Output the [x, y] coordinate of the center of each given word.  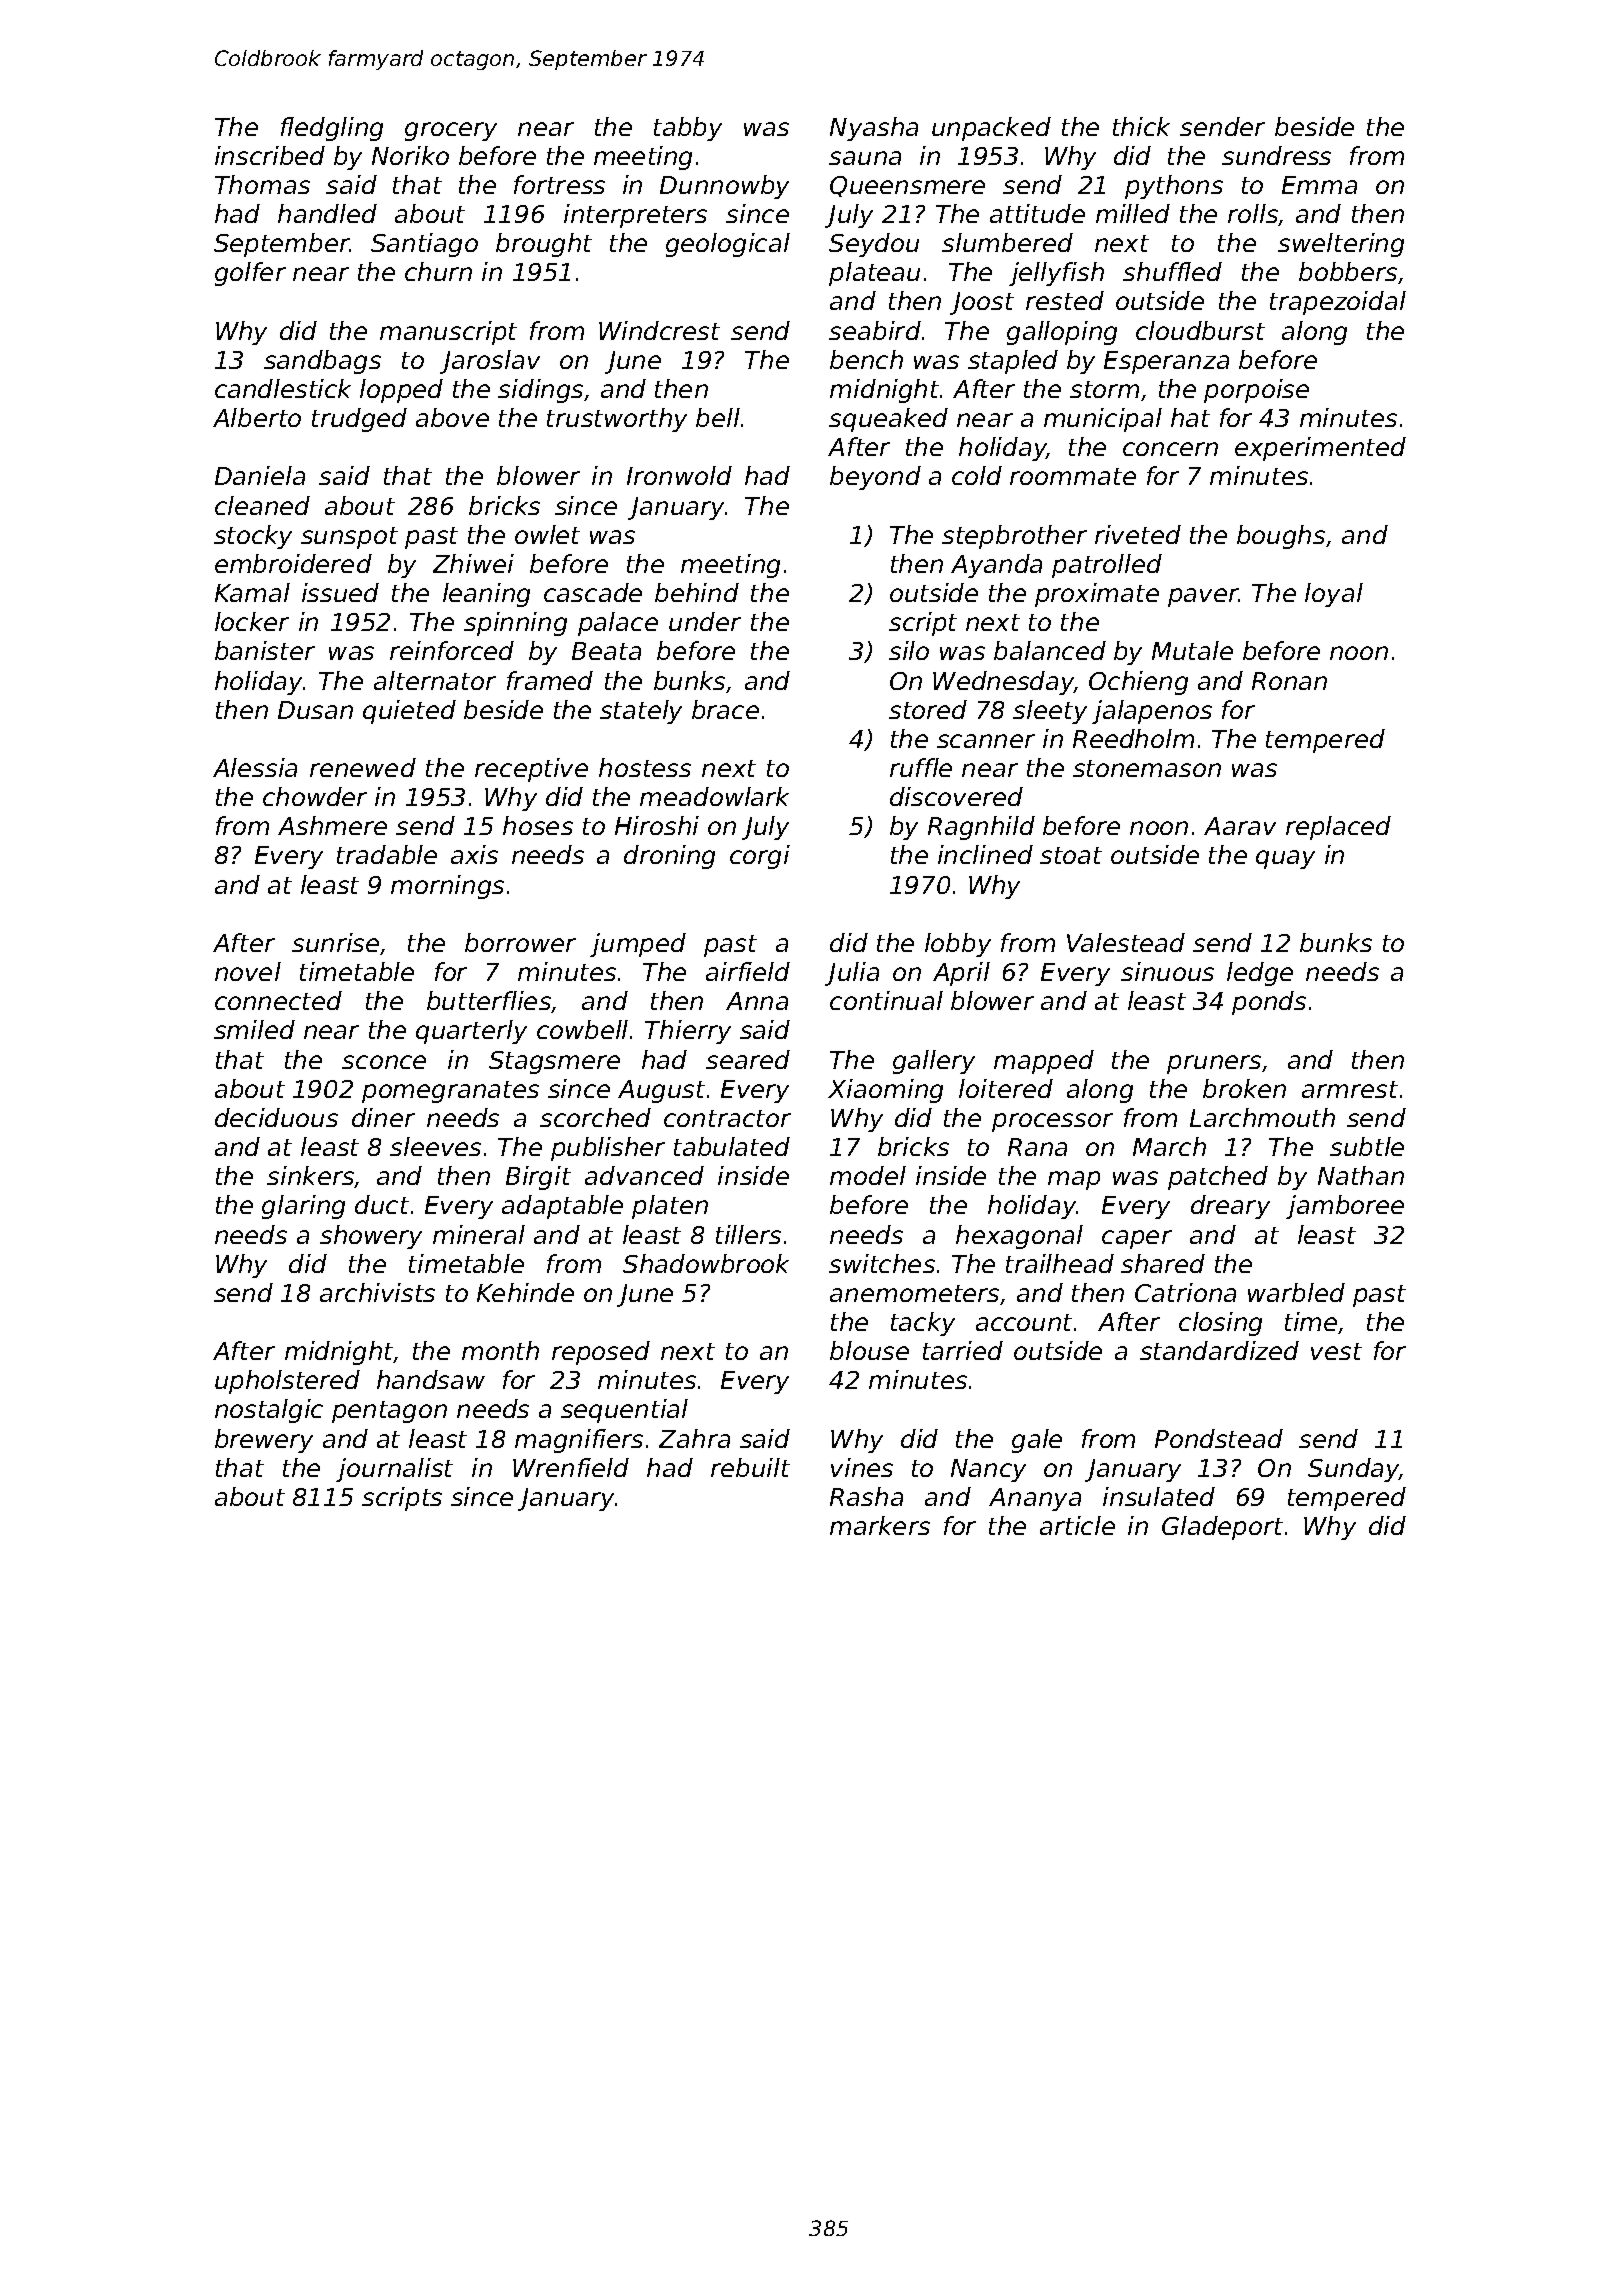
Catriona [1185, 1292]
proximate [1097, 595]
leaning [486, 595]
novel [248, 971]
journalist [394, 1470]
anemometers [914, 1293]
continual [886, 1000]
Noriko [410, 155]
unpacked [991, 129]
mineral [479, 1234]
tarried [963, 1350]
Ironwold [679, 475]
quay [1285, 859]
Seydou [874, 245]
